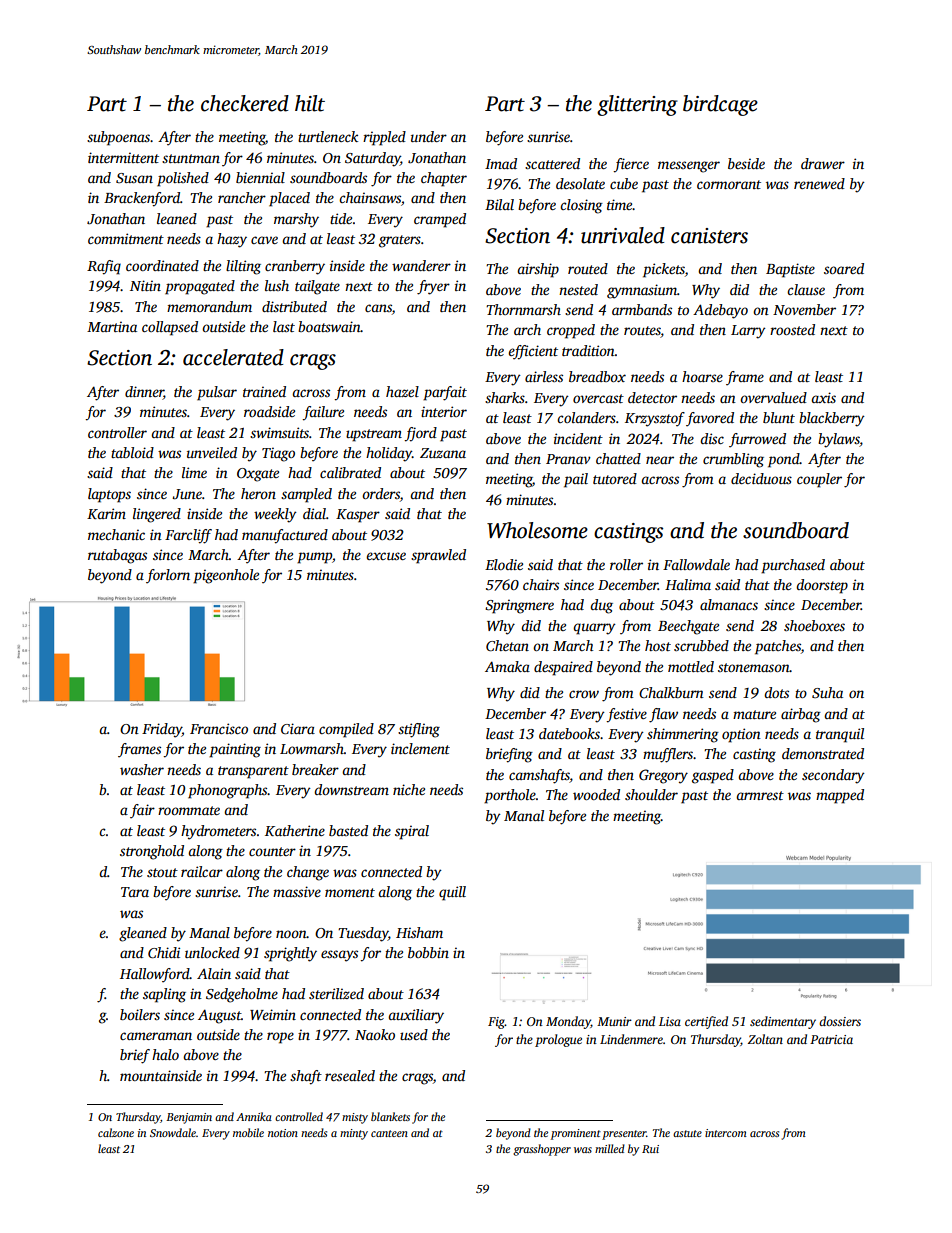 The height and width of the image is (1233, 952). I want to click on routed, so click(588, 268).
